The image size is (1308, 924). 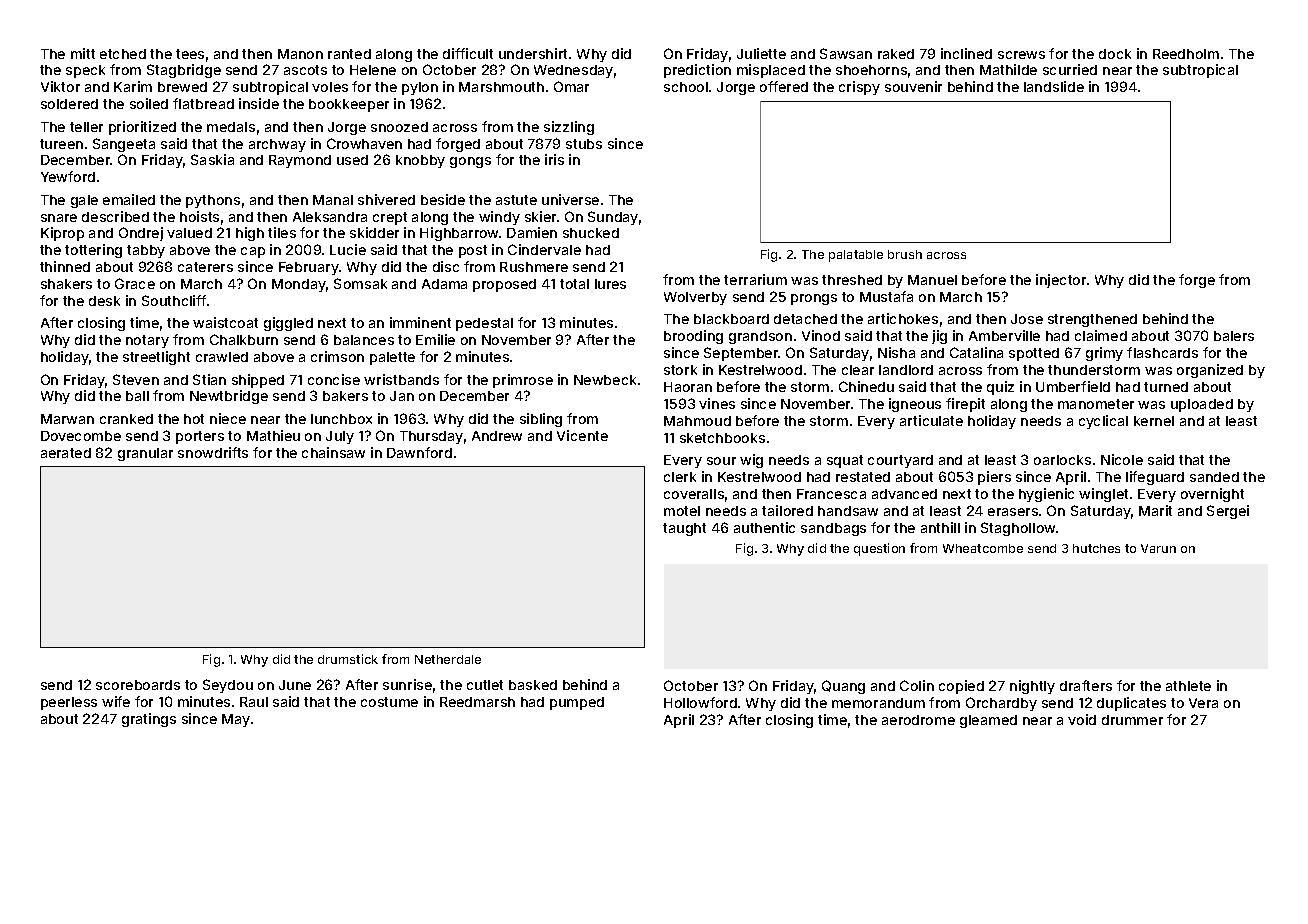 What do you see at coordinates (66, 453) in the image?
I see `aerated` at bounding box center [66, 453].
